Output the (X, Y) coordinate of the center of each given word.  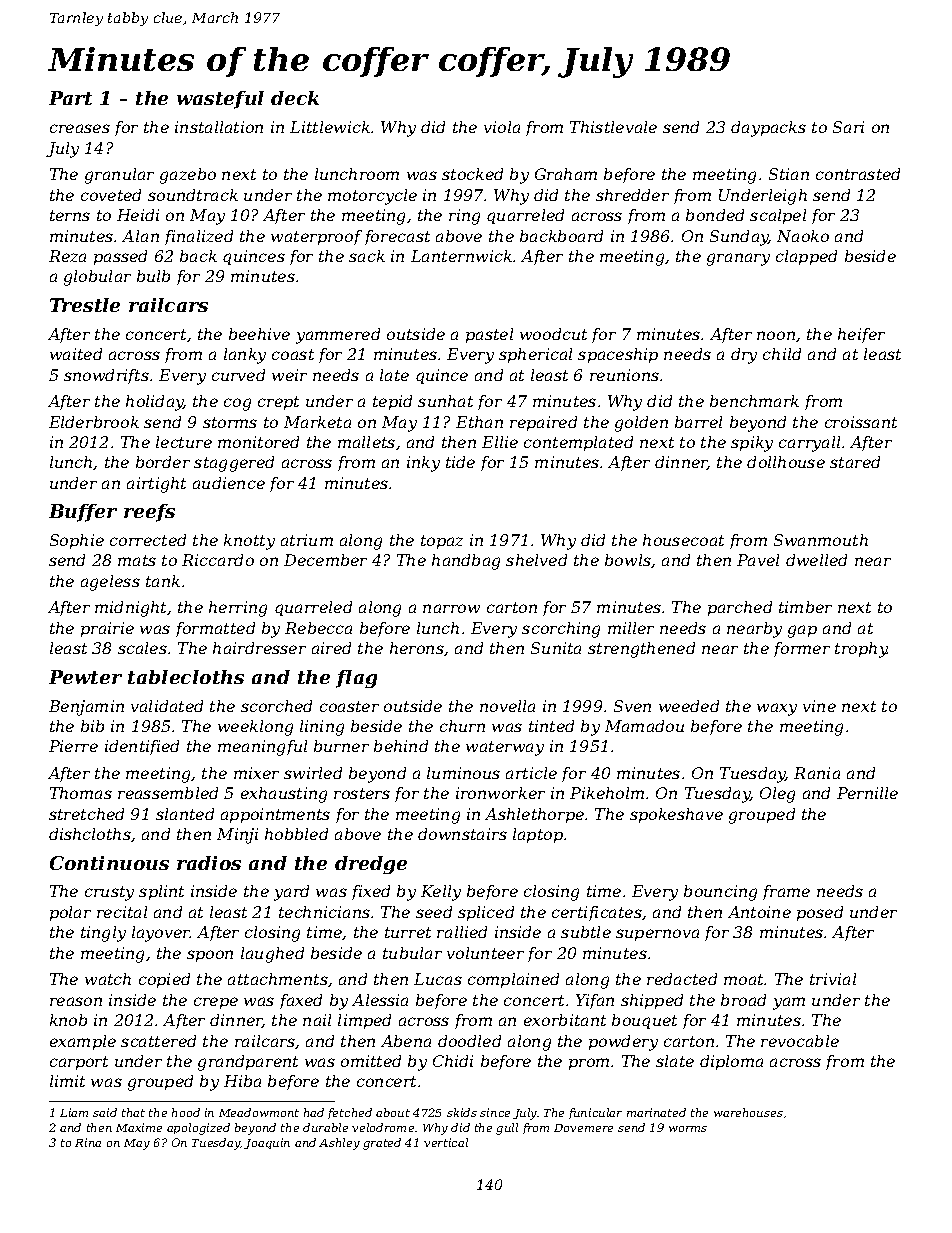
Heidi (138, 215)
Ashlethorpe (534, 815)
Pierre (73, 746)
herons (417, 648)
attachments (278, 979)
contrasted (858, 174)
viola (502, 127)
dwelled (816, 560)
